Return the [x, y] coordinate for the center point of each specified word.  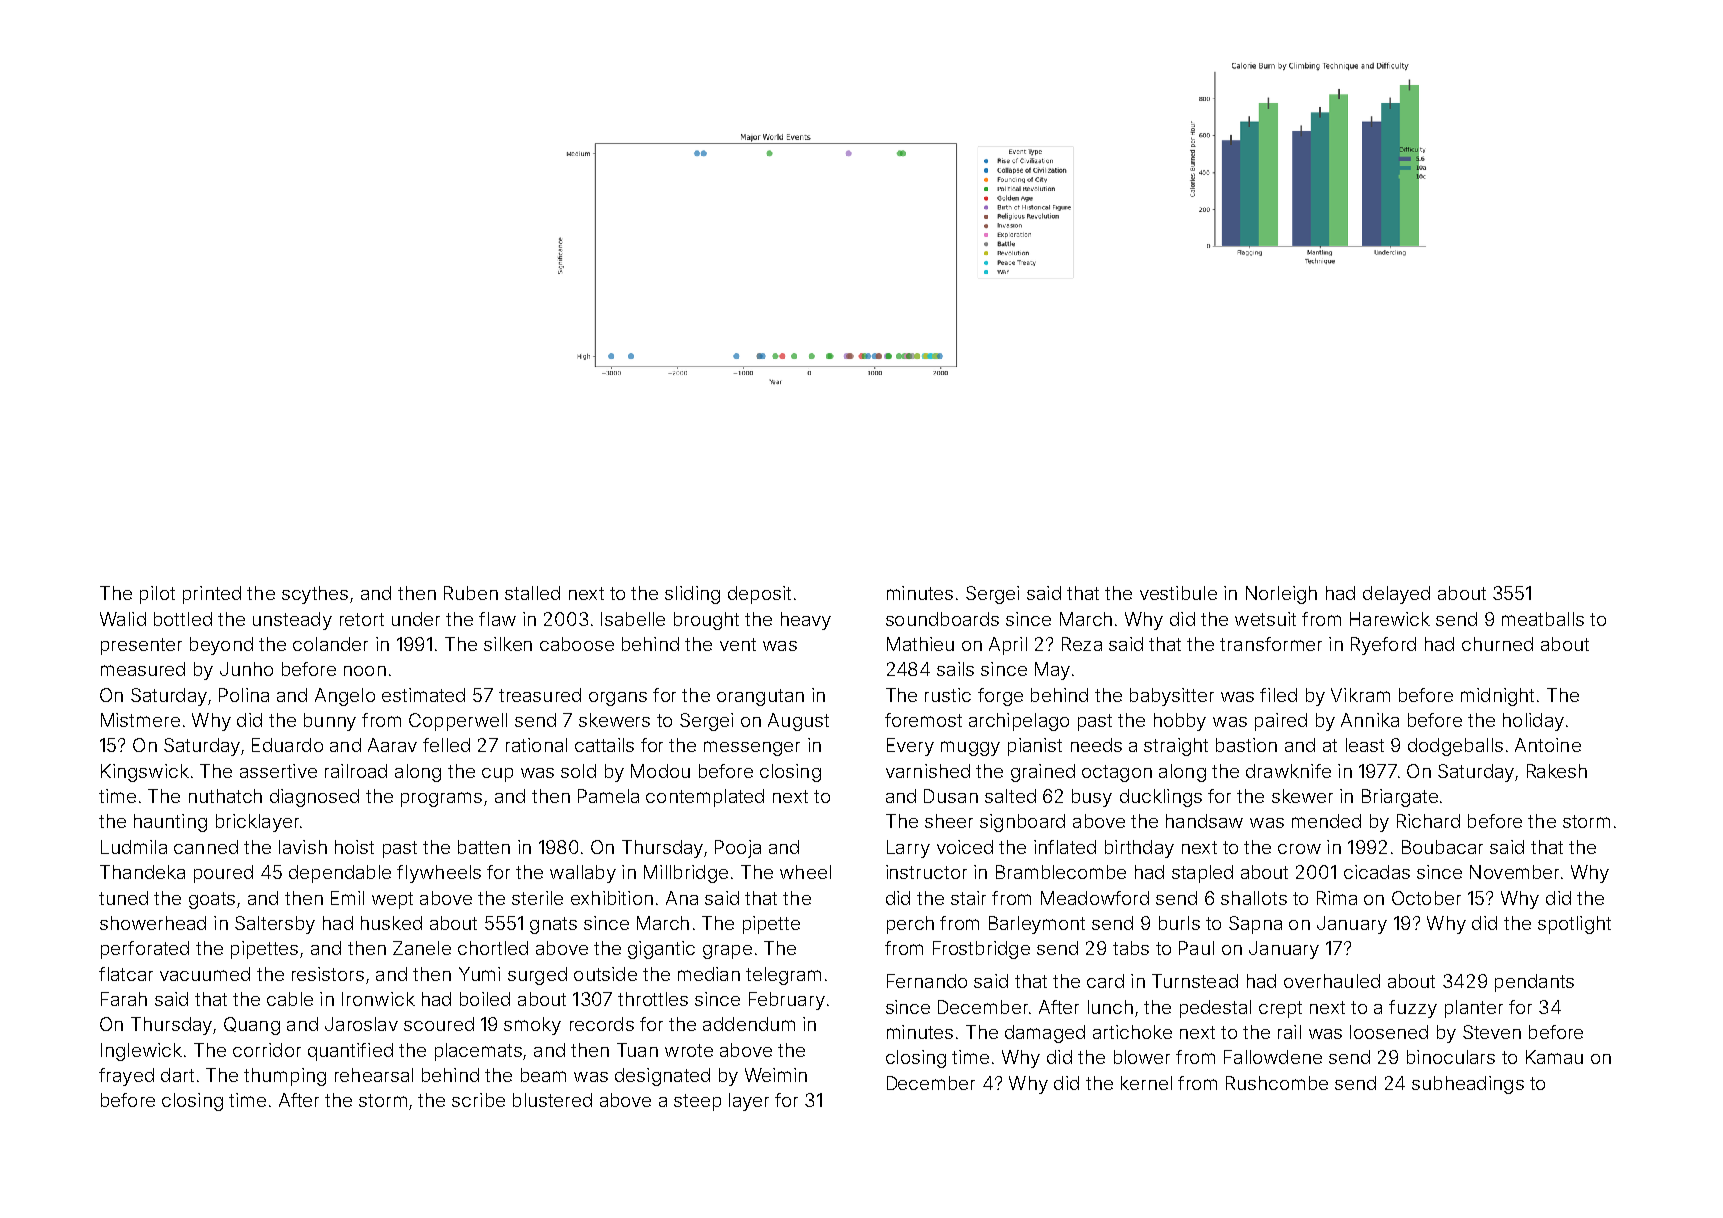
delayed [1396, 595]
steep [697, 1102]
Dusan [951, 796]
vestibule [1178, 593]
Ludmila [134, 847]
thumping [285, 1077]
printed [212, 595]
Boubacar [1442, 847]
